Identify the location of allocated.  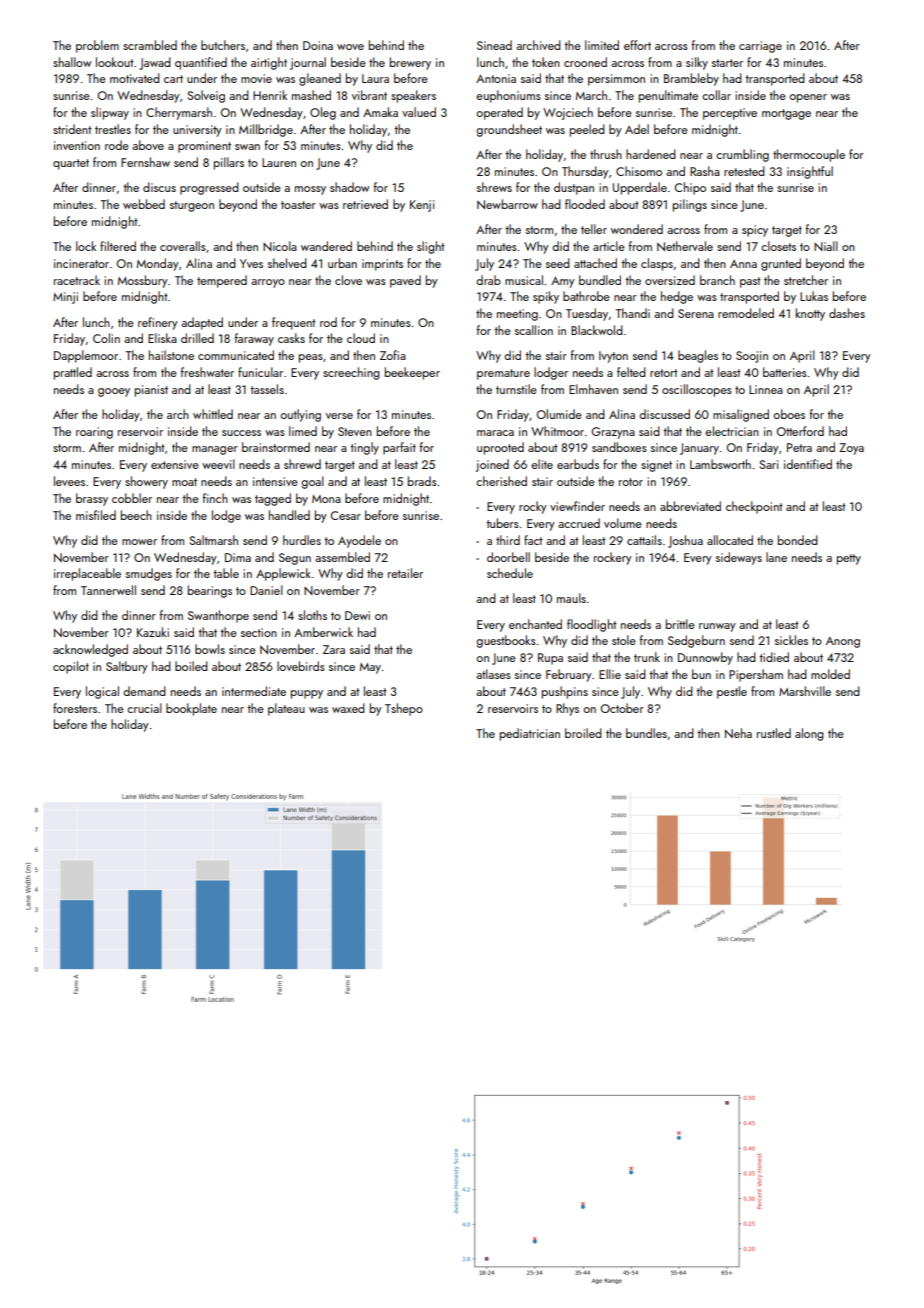
(730, 540).
